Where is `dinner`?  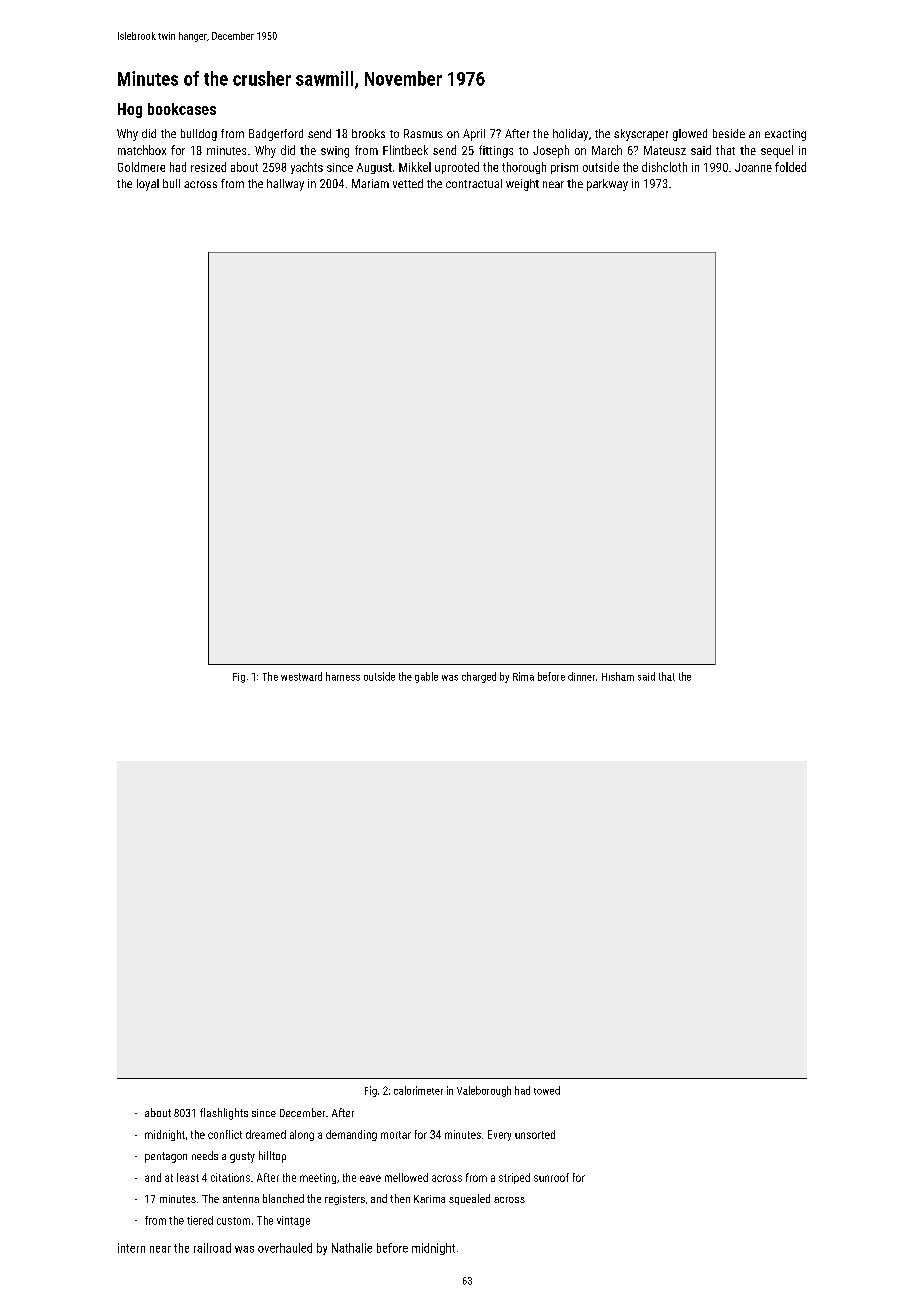
dinner is located at coordinates (581, 676).
